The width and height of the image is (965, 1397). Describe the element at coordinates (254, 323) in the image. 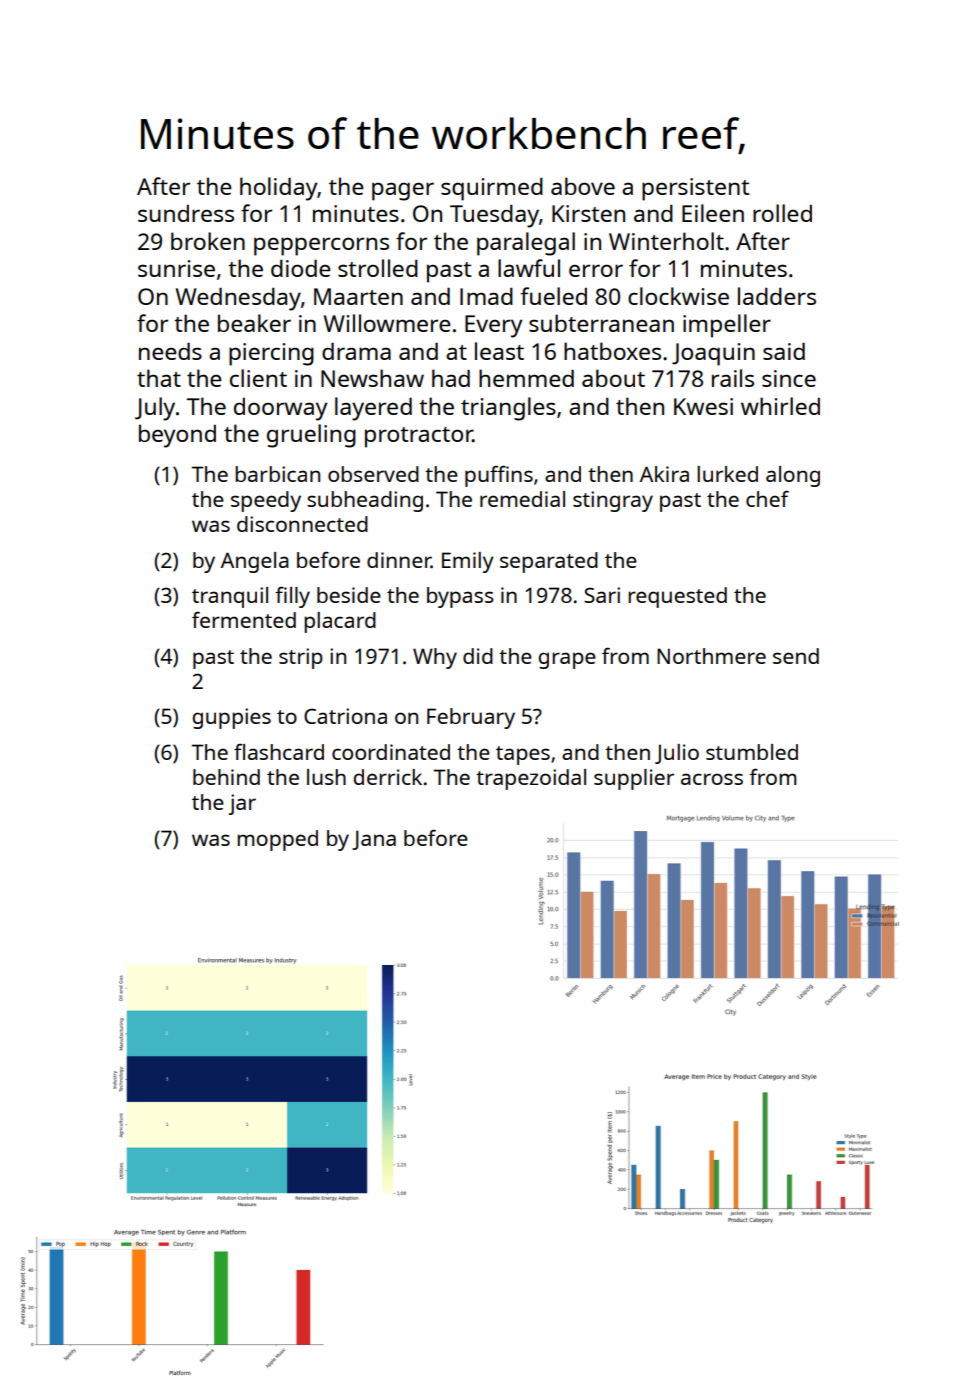

I see `beaker` at that location.
